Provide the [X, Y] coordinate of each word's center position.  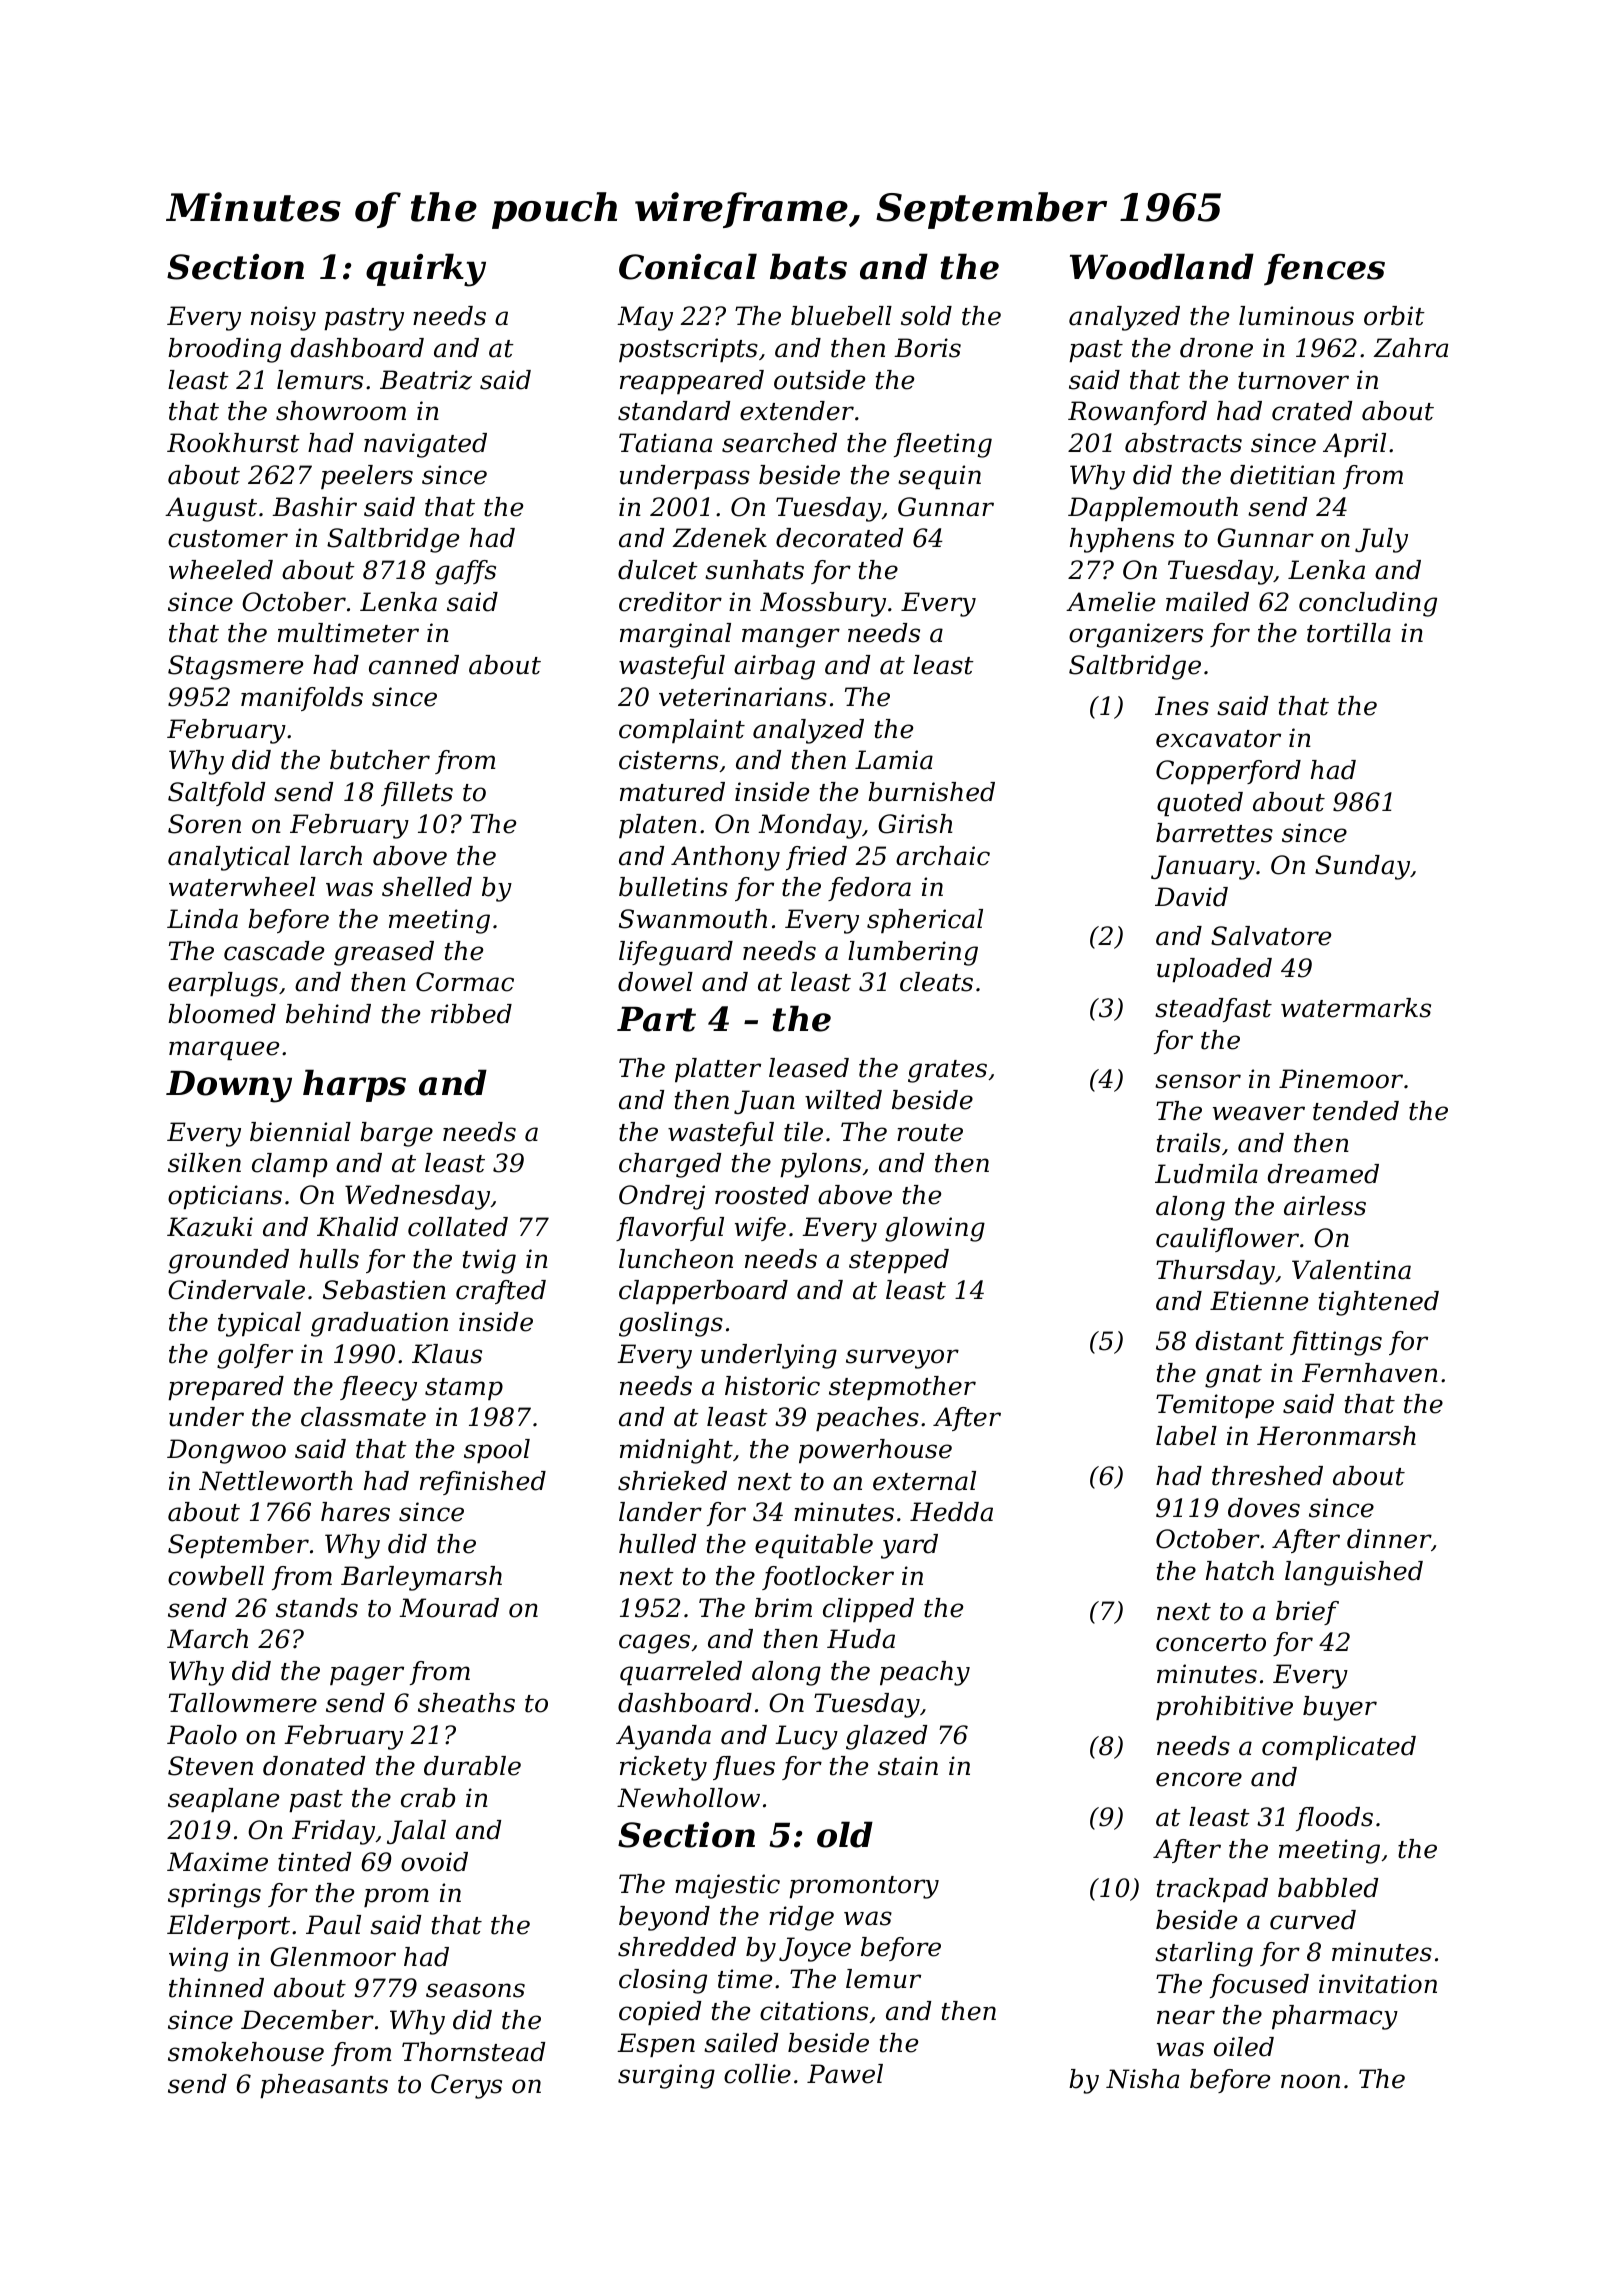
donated [314, 1766]
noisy [283, 318]
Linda [202, 919]
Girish [915, 824]
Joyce [815, 1949]
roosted [762, 1195]
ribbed [471, 1014]
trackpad [1212, 1890]
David [1191, 897]
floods [1334, 1819]
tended [1356, 1111]
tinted [314, 1862]
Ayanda [663, 1737]
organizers [1136, 635]
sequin [939, 477]
